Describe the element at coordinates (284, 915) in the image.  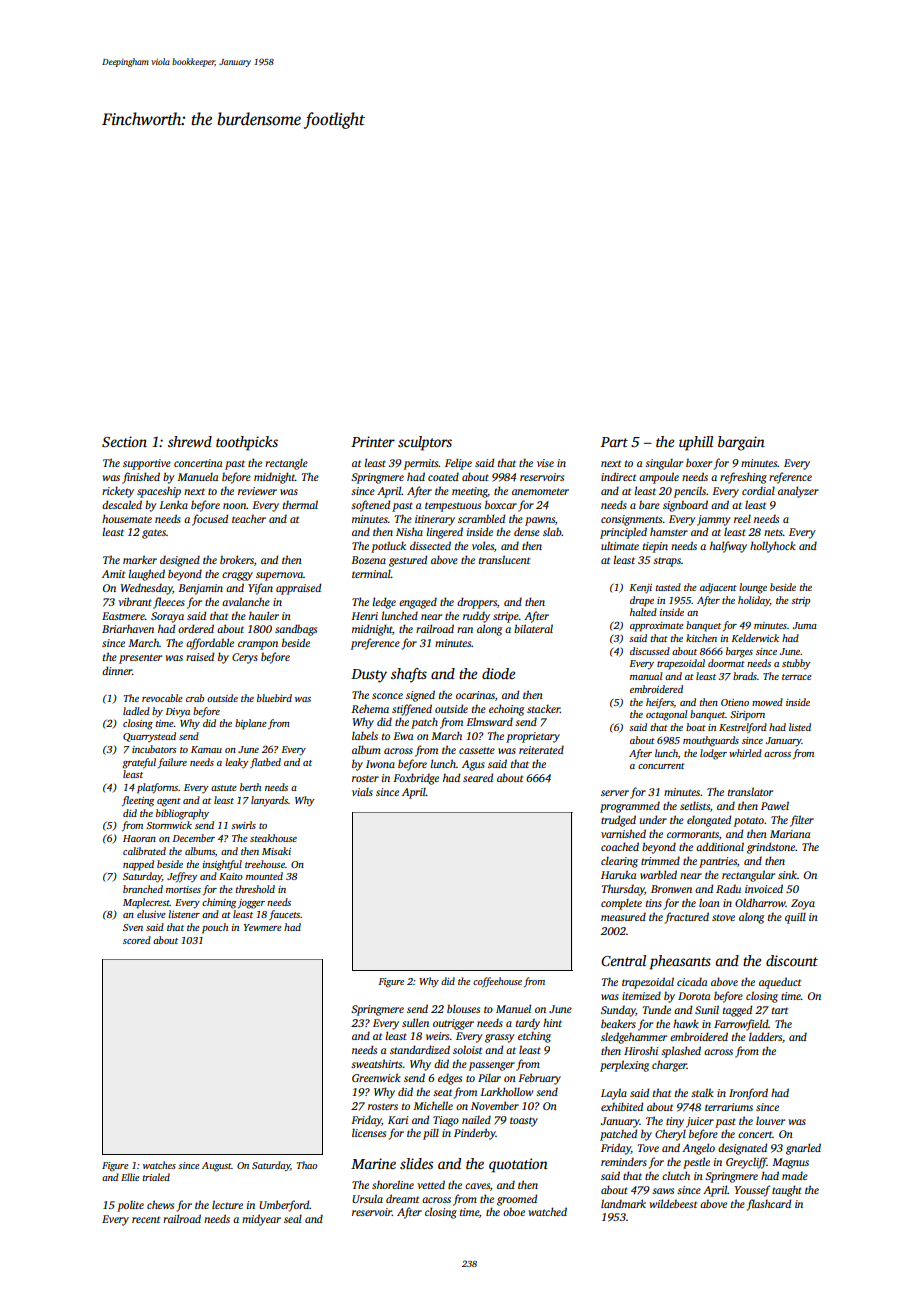
I see `faucets` at that location.
